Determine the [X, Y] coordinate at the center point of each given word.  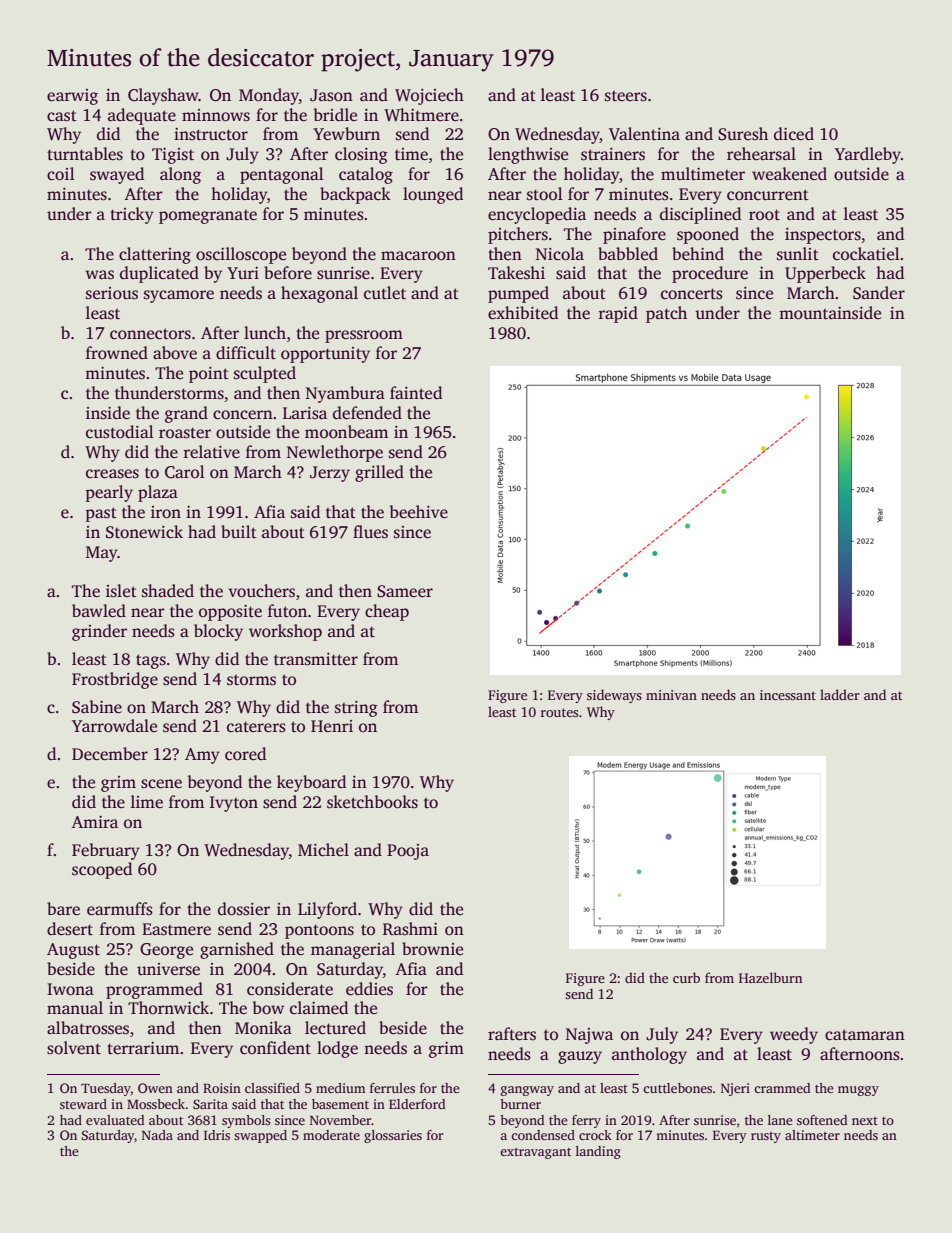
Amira [94, 822]
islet [121, 591]
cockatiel [866, 254]
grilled [379, 473]
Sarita [210, 1104]
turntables [85, 154]
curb [686, 977]
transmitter [316, 659]
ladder [840, 694]
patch [666, 314]
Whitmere [421, 115]
